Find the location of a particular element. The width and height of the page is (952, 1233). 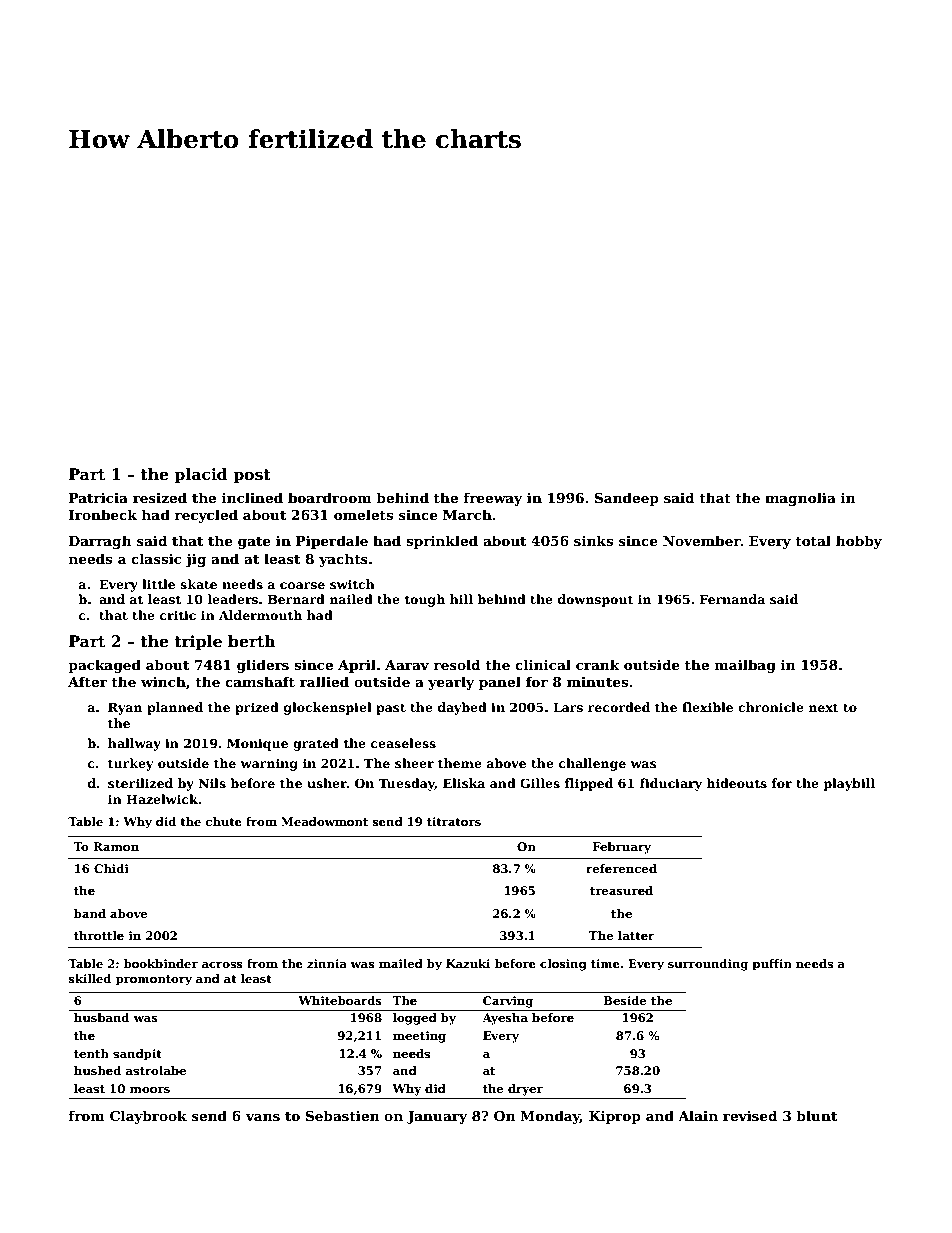

Sandeep is located at coordinates (627, 499).
